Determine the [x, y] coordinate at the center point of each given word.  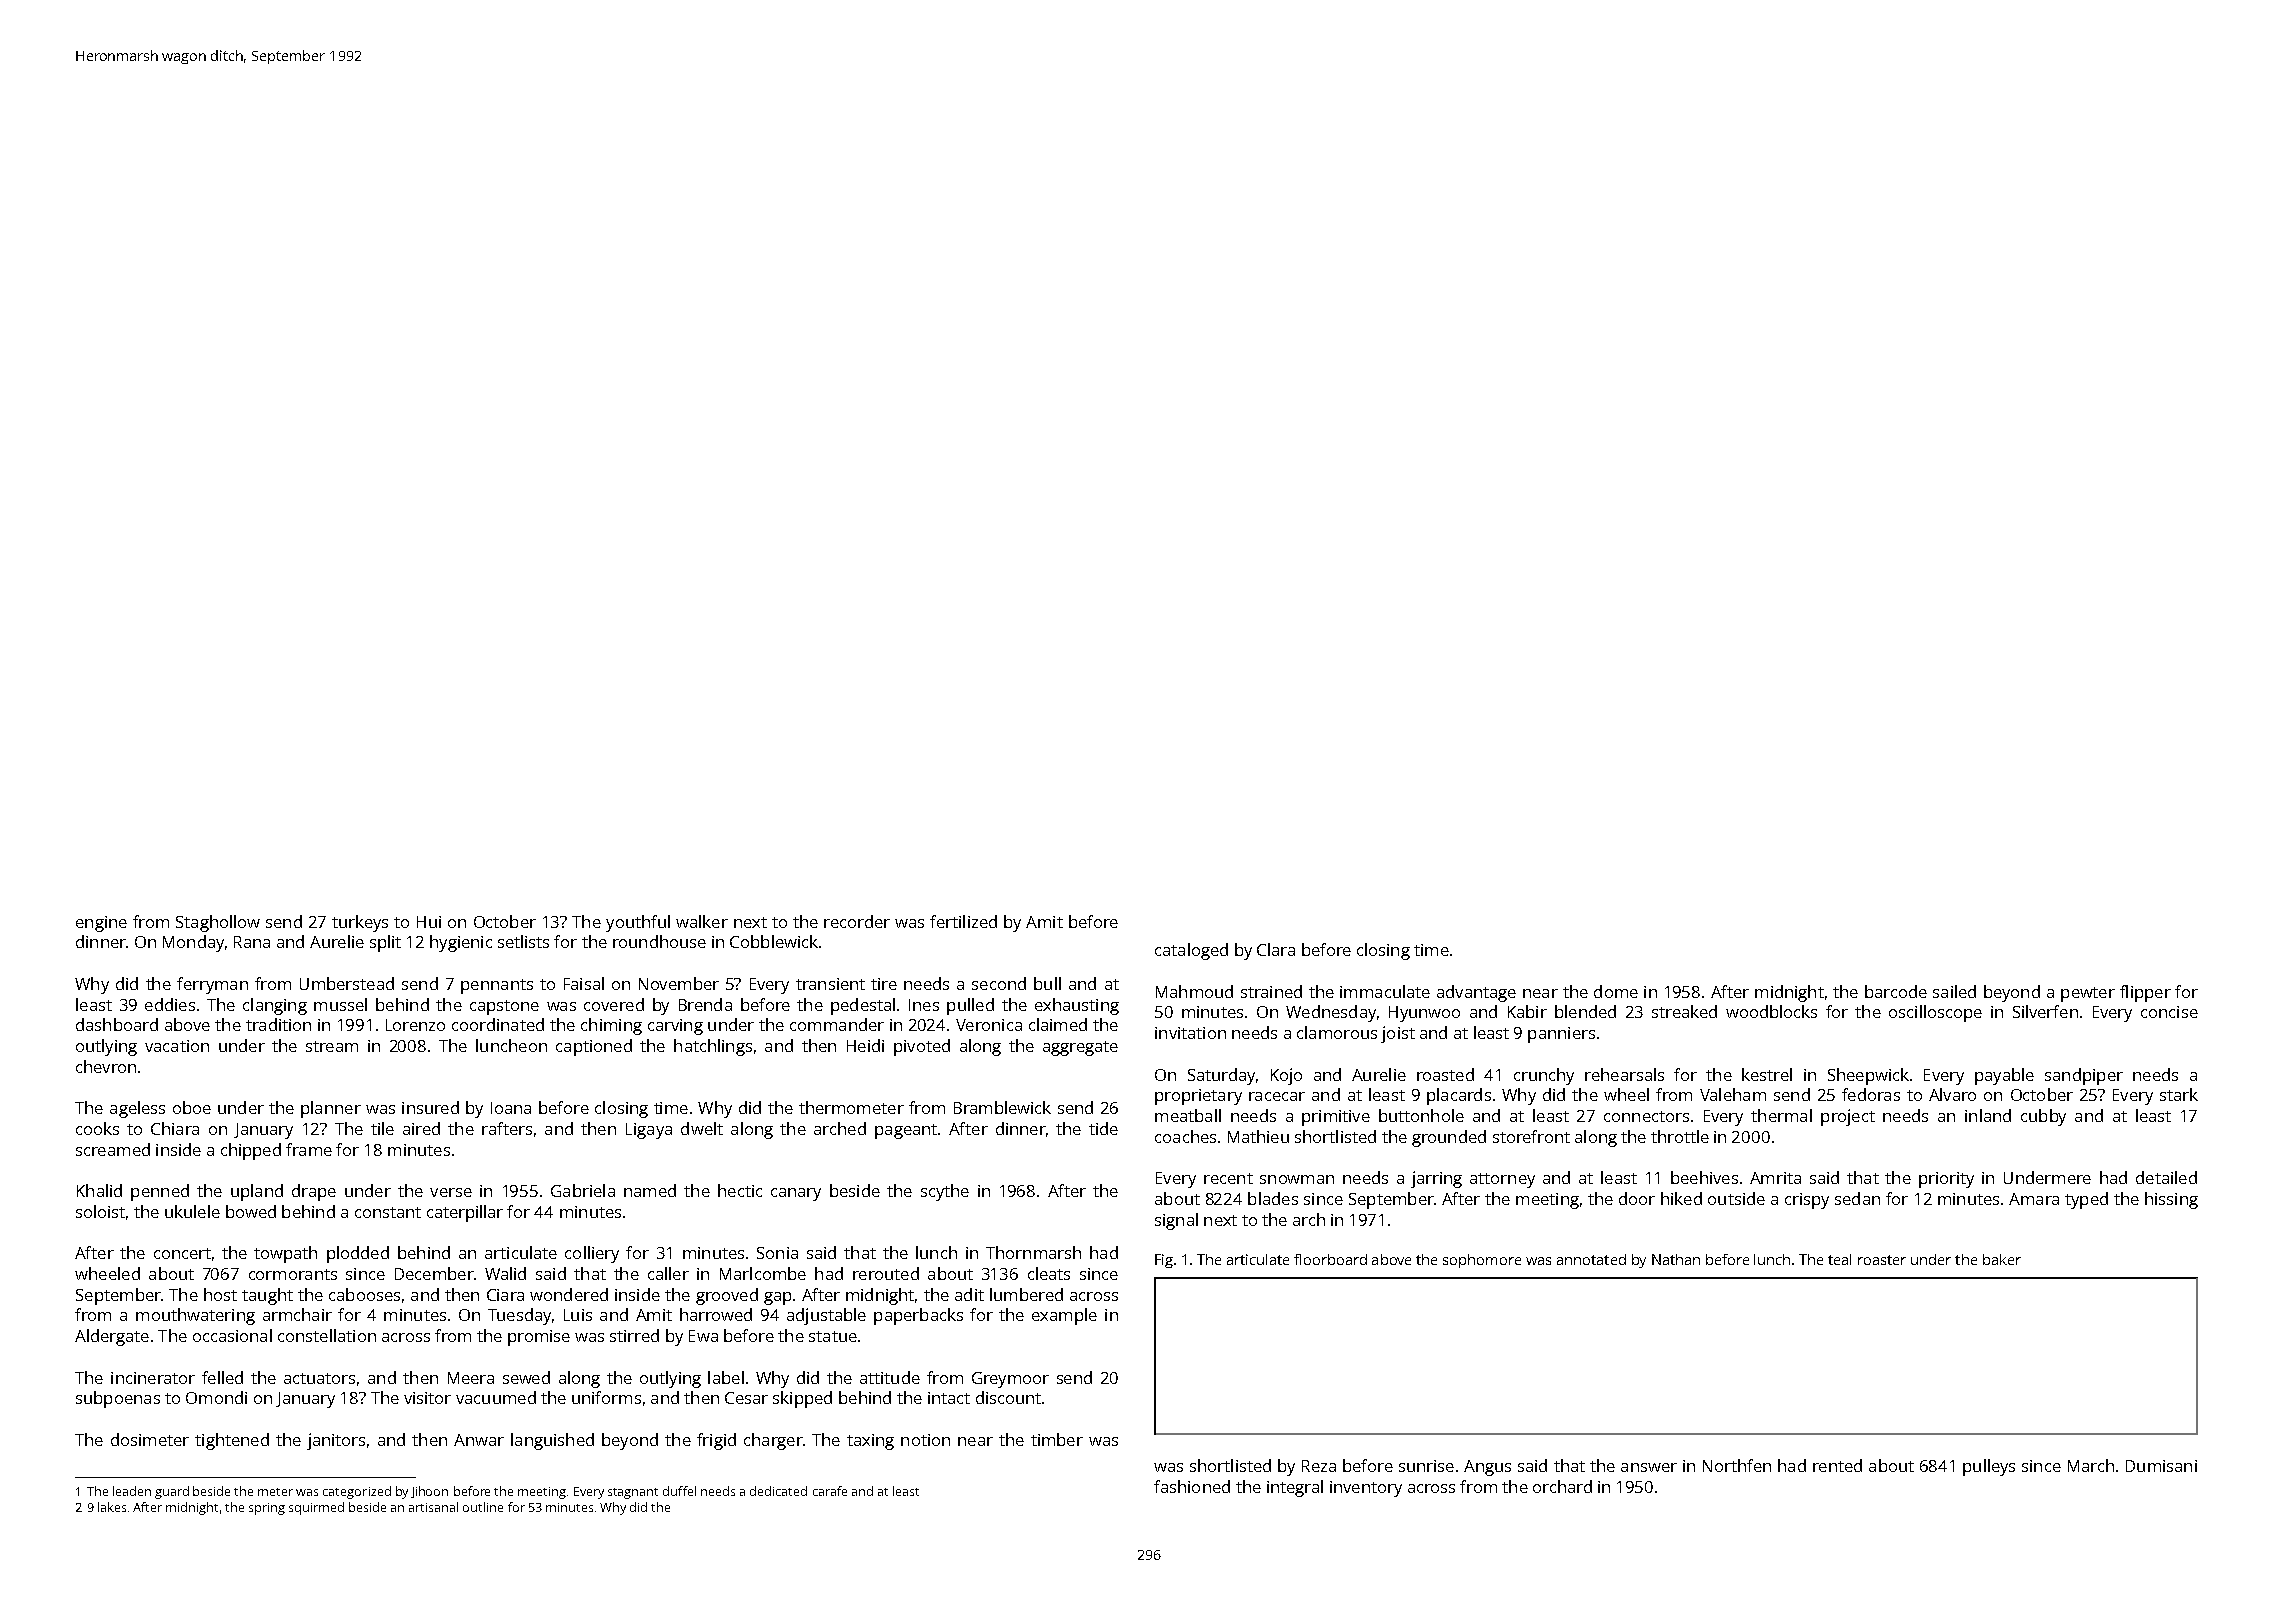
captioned [594, 1047]
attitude [890, 1377]
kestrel [1767, 1074]
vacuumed [496, 1397]
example [1064, 1316]
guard [172, 1492]
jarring [1436, 1179]
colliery [592, 1254]
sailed [1954, 991]
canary [796, 1194]
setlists [523, 941]
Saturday [1221, 1076]
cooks [97, 1128]
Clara [1276, 949]
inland [1988, 1115]
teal [1839, 1259]
